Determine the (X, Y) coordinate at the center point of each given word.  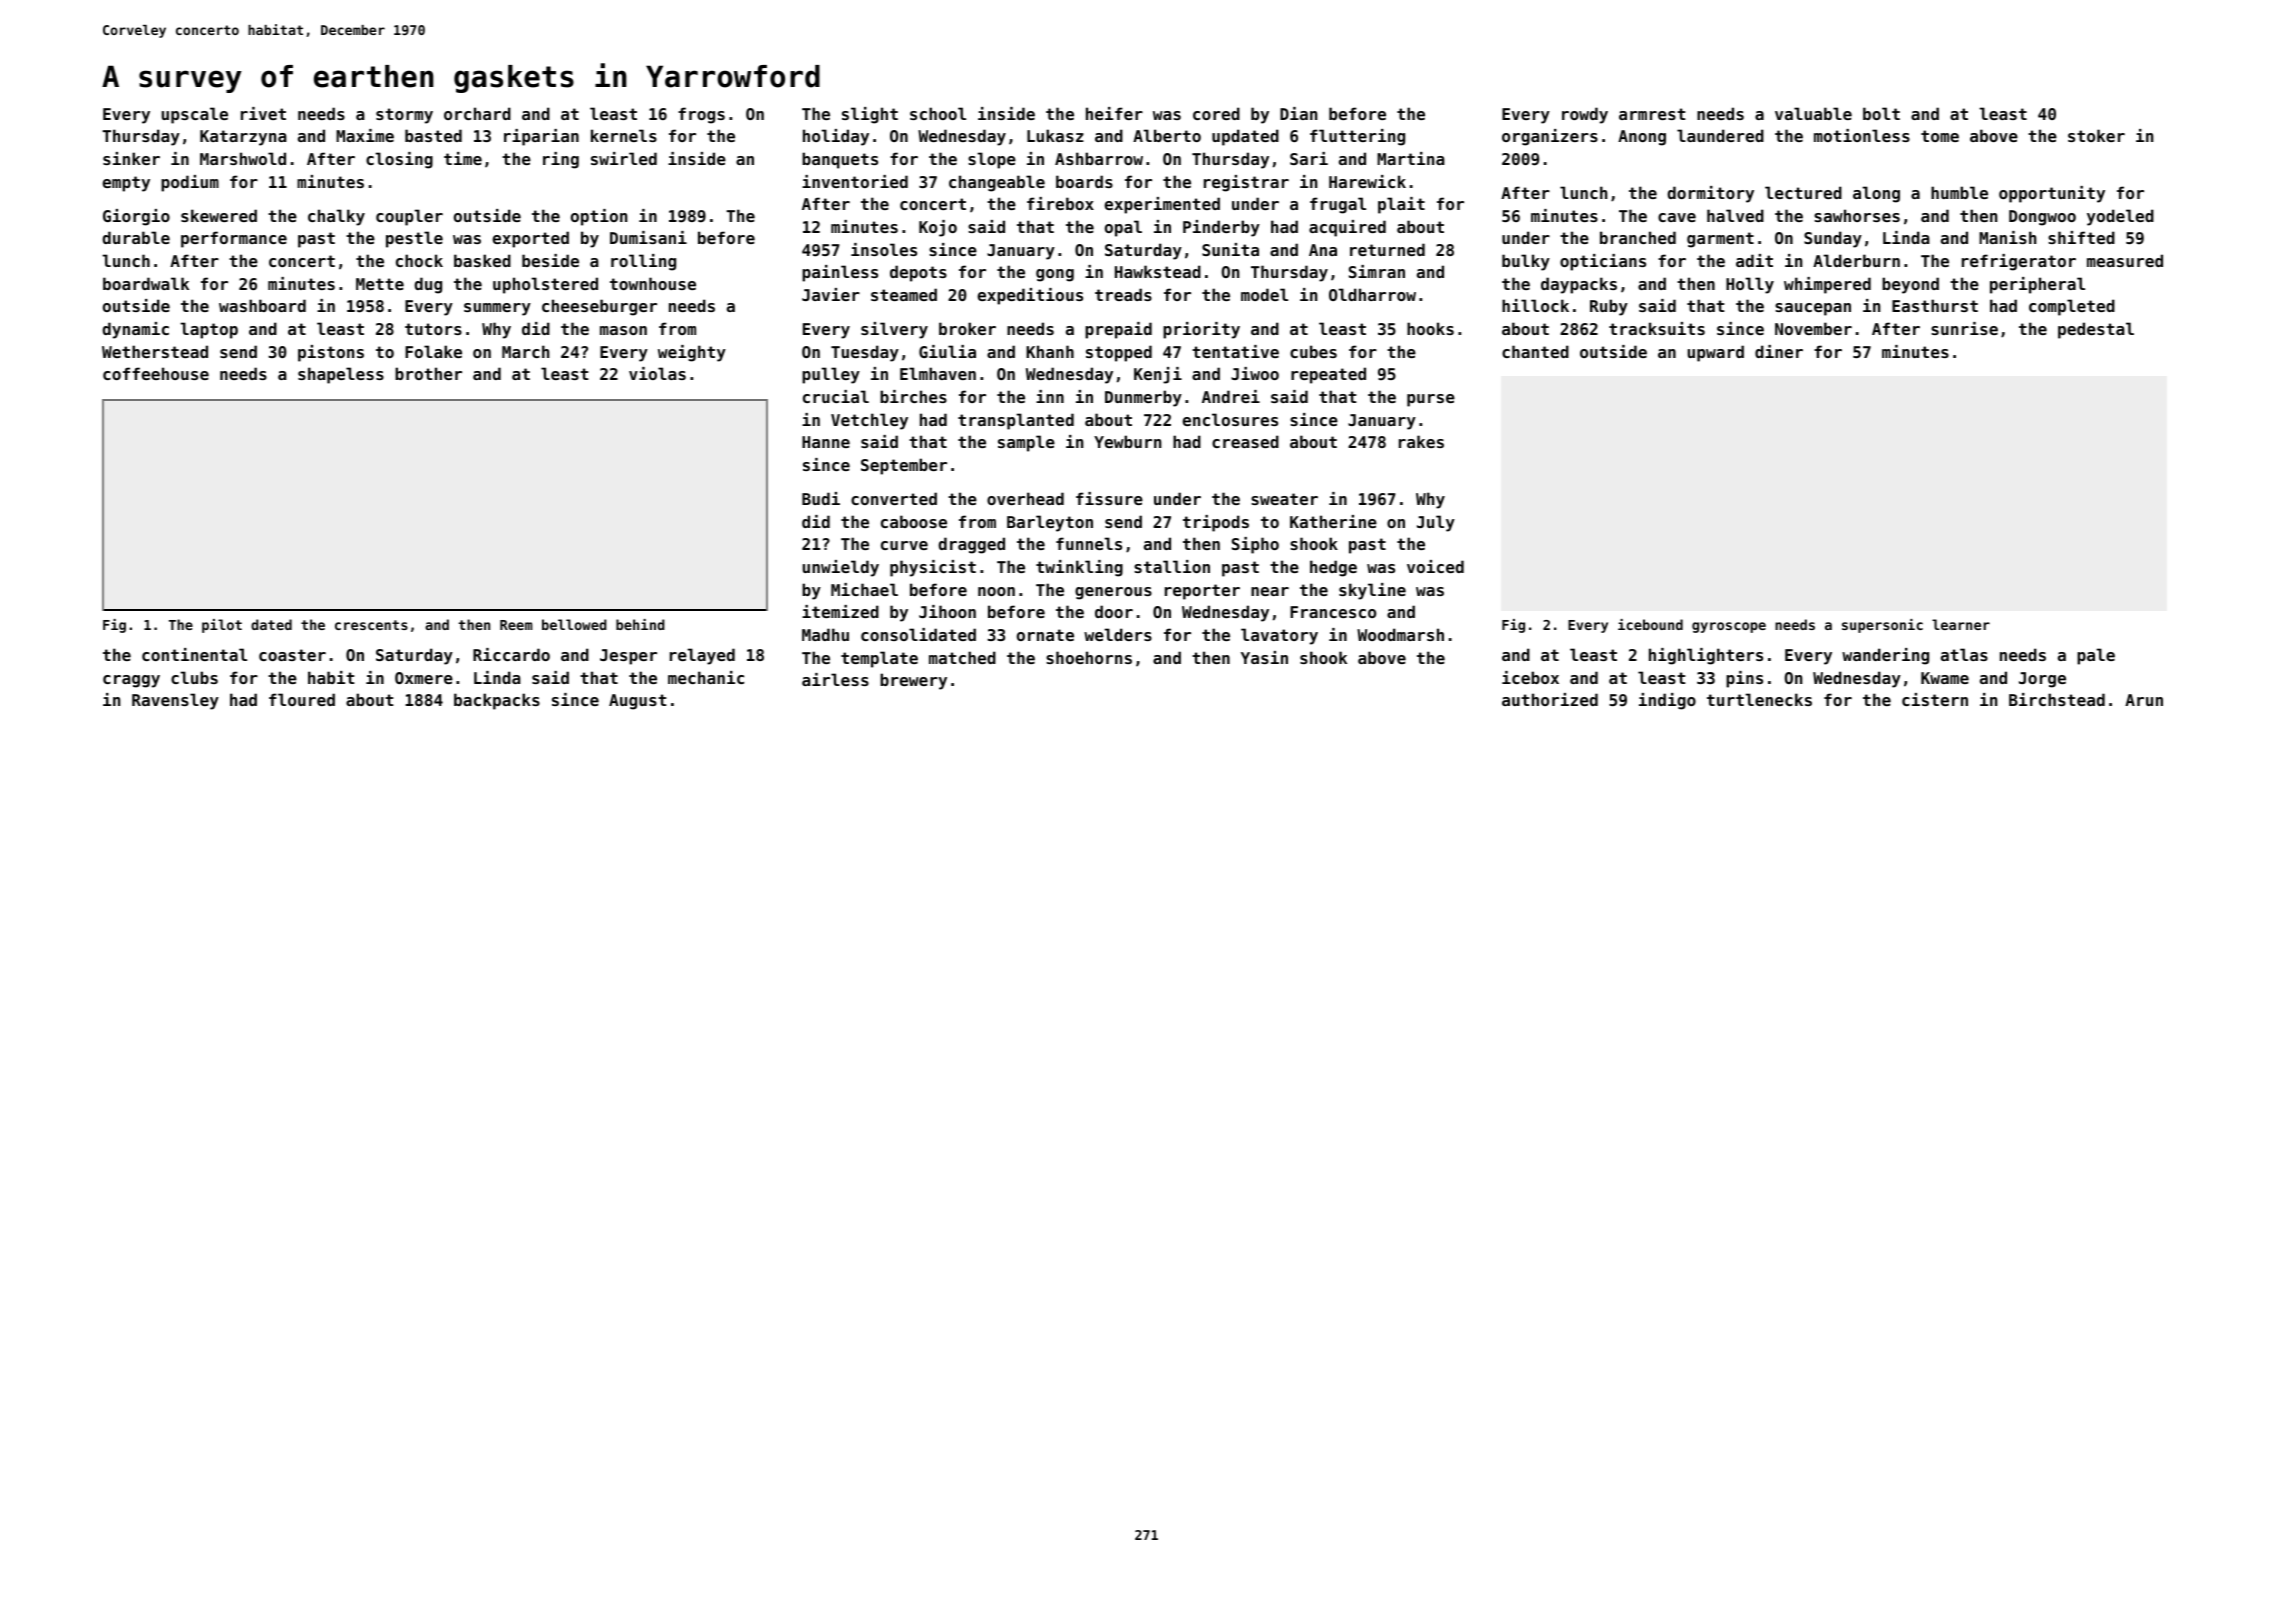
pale (2096, 656)
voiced (1435, 566)
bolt (1881, 113)
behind (640, 624)
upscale (195, 115)
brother (428, 373)
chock (419, 260)
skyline (1372, 591)
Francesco (1333, 612)
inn (1050, 396)
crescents (371, 625)
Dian (1298, 113)
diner (1779, 351)
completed (2072, 307)
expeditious (1030, 296)
